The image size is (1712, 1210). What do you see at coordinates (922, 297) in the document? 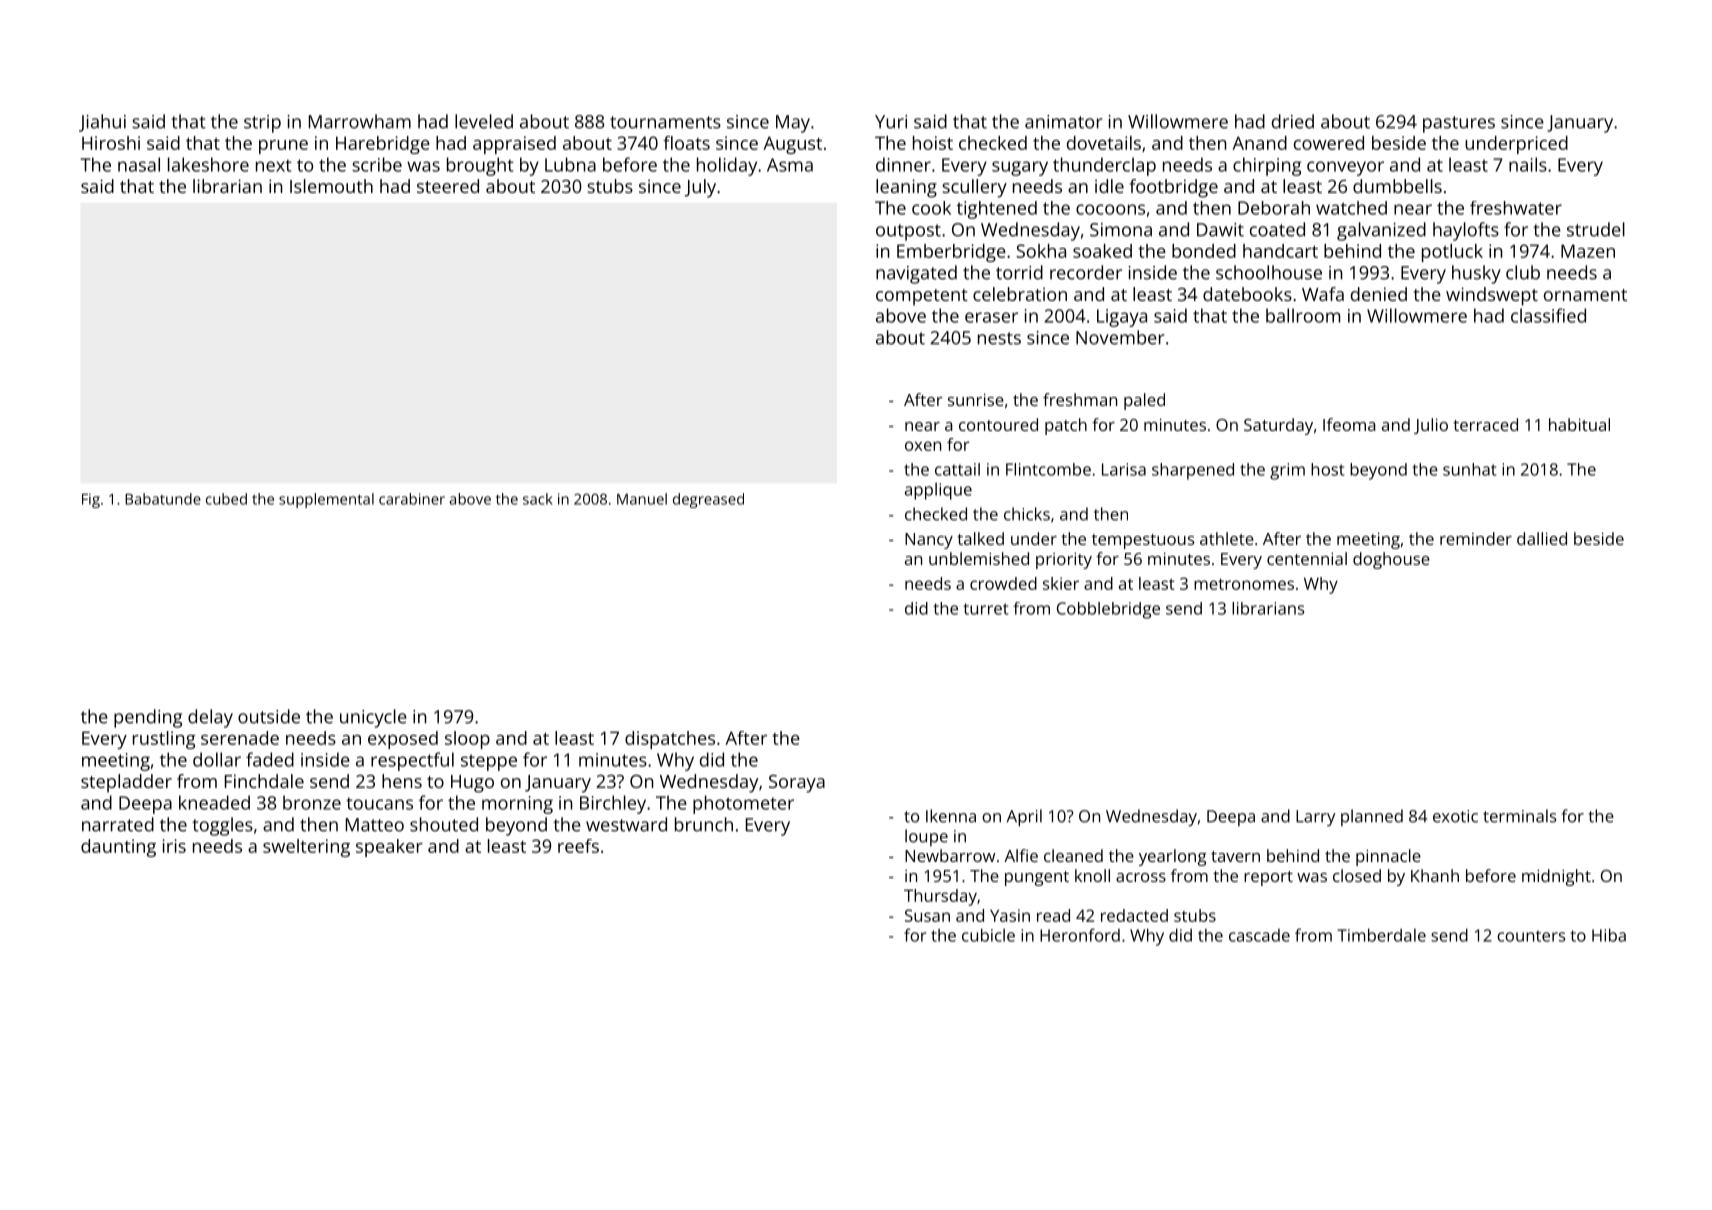
I see `competent` at bounding box center [922, 297].
